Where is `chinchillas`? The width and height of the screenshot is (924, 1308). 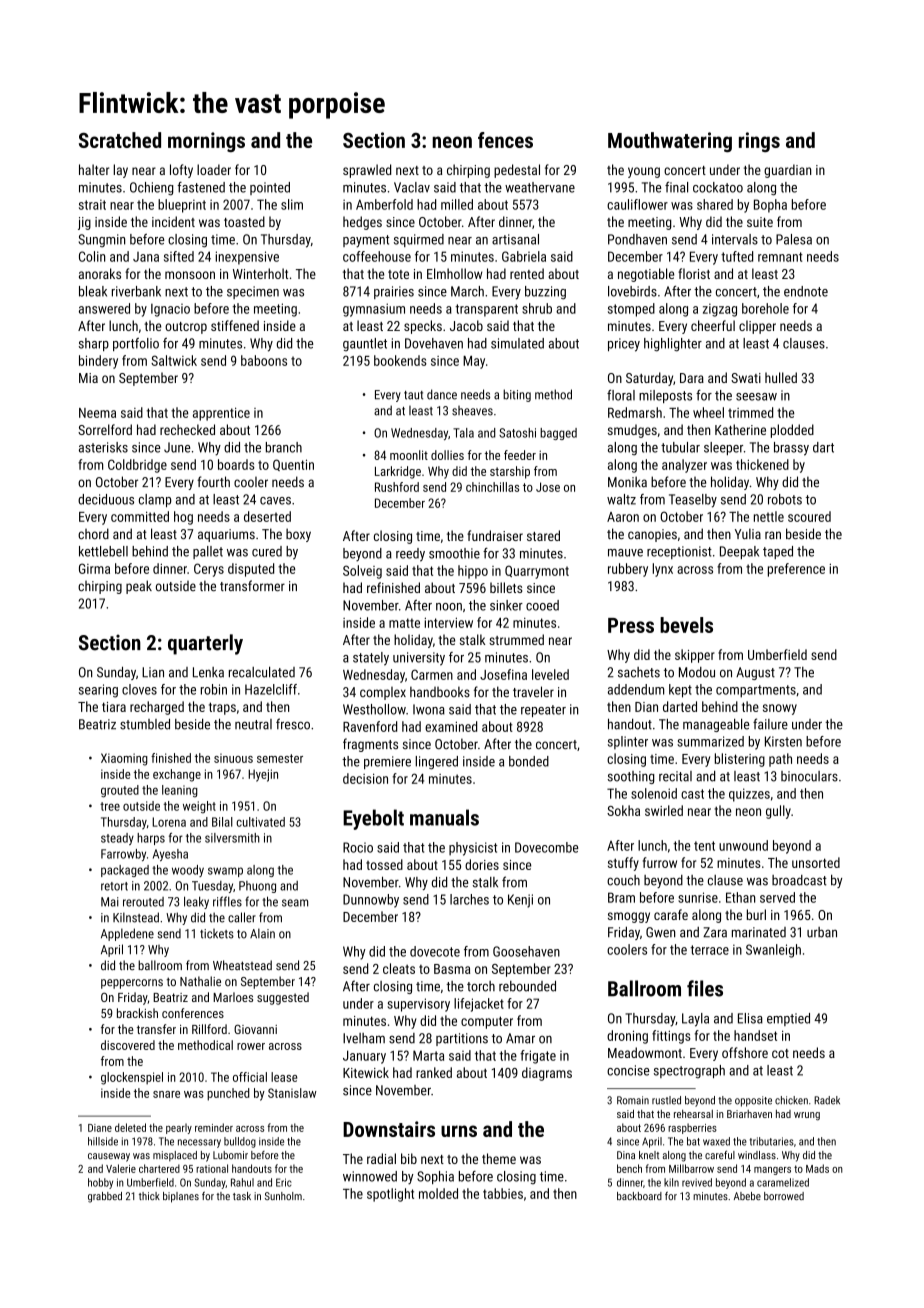 chinchillas is located at coordinates (492, 487).
